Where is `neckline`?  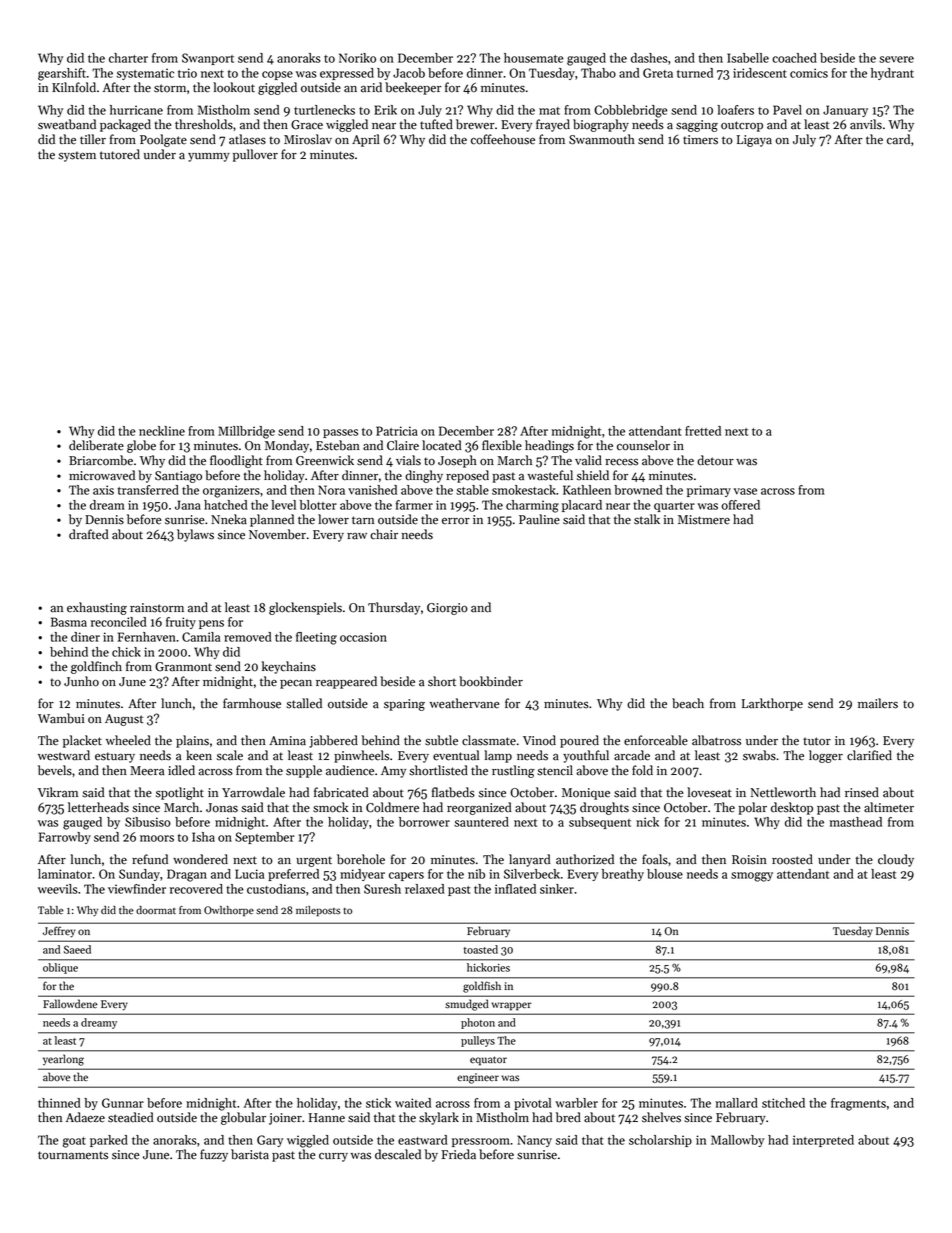 neckline is located at coordinates (162, 431).
